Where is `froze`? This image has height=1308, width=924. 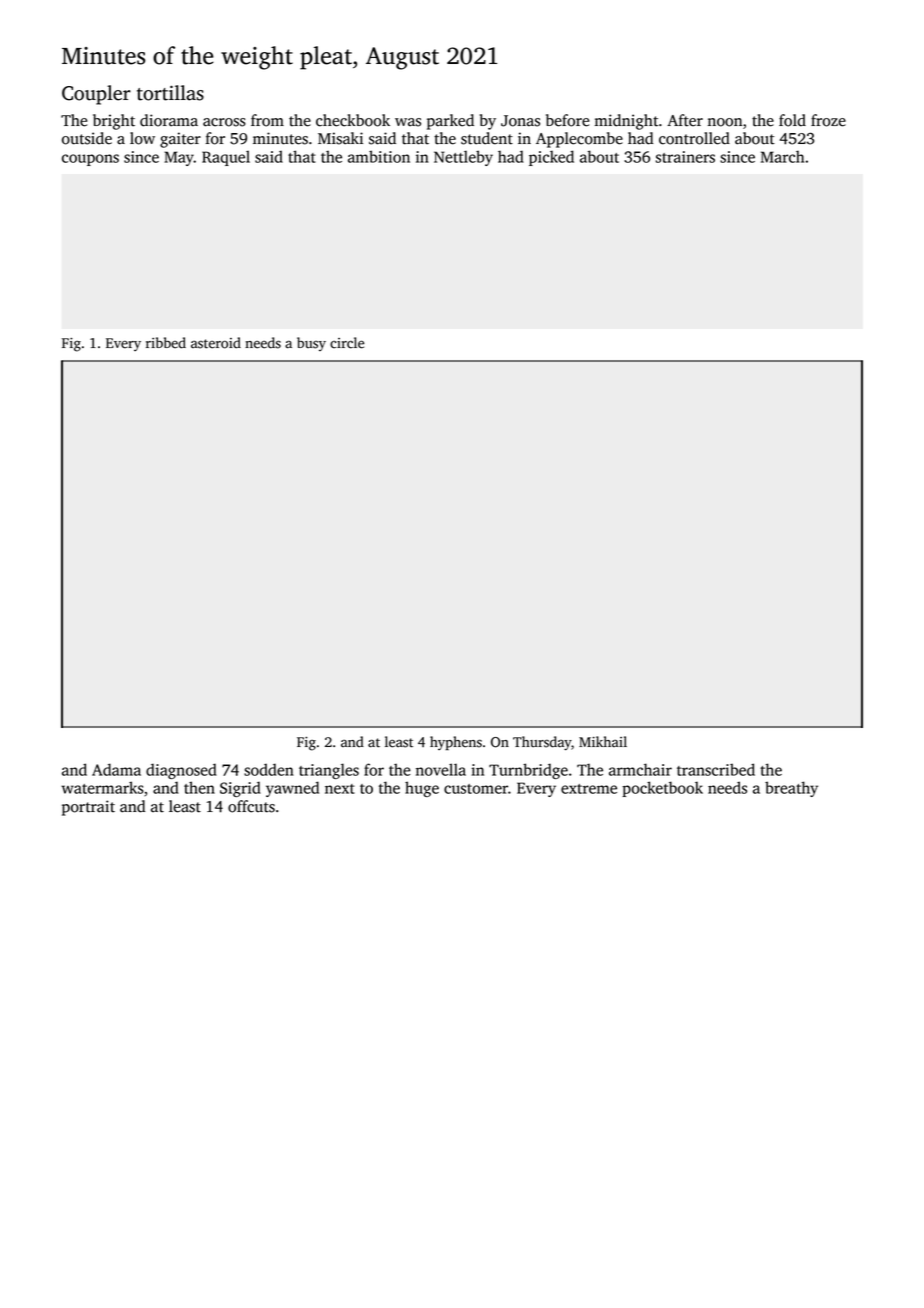 froze is located at coordinates (828, 120).
